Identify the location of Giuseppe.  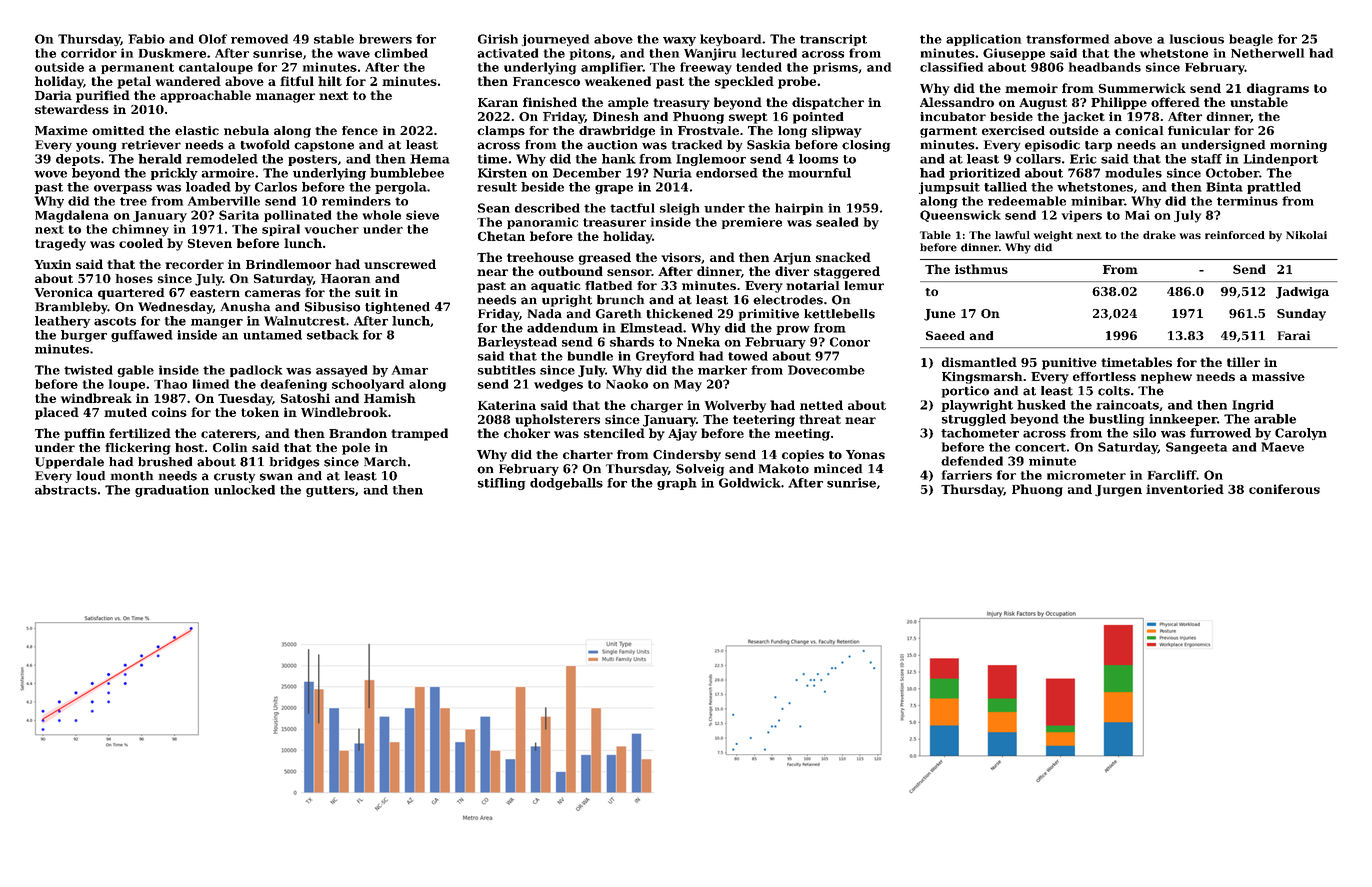
(1014, 54).
